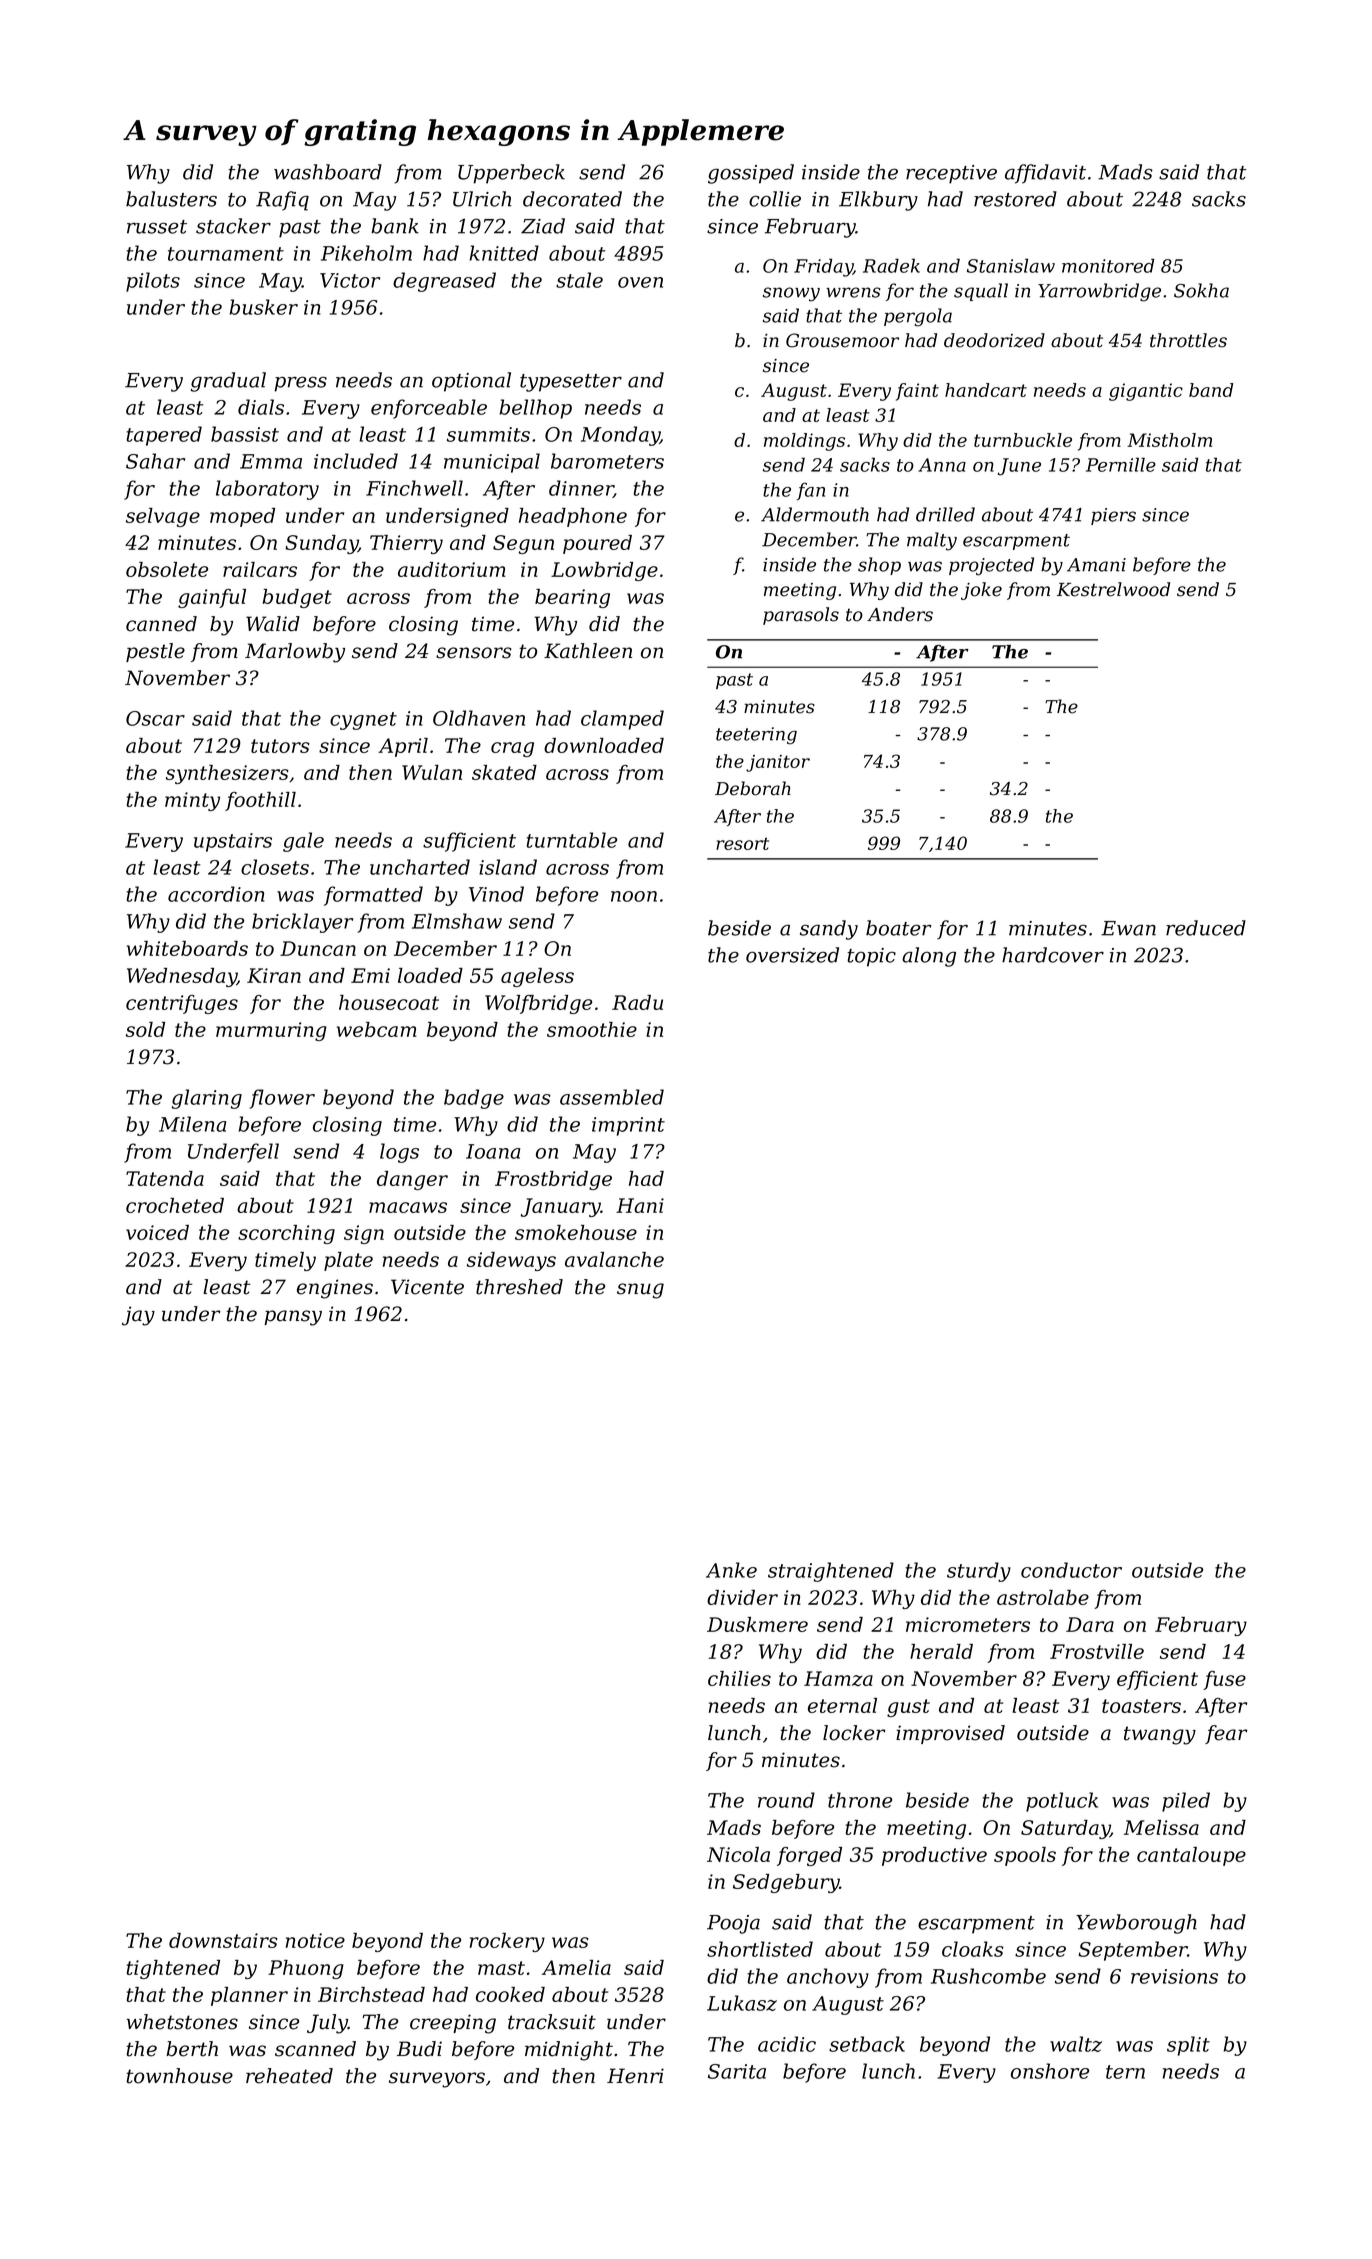  Describe the element at coordinates (612, 1097) in the document. I see `assembled` at that location.
